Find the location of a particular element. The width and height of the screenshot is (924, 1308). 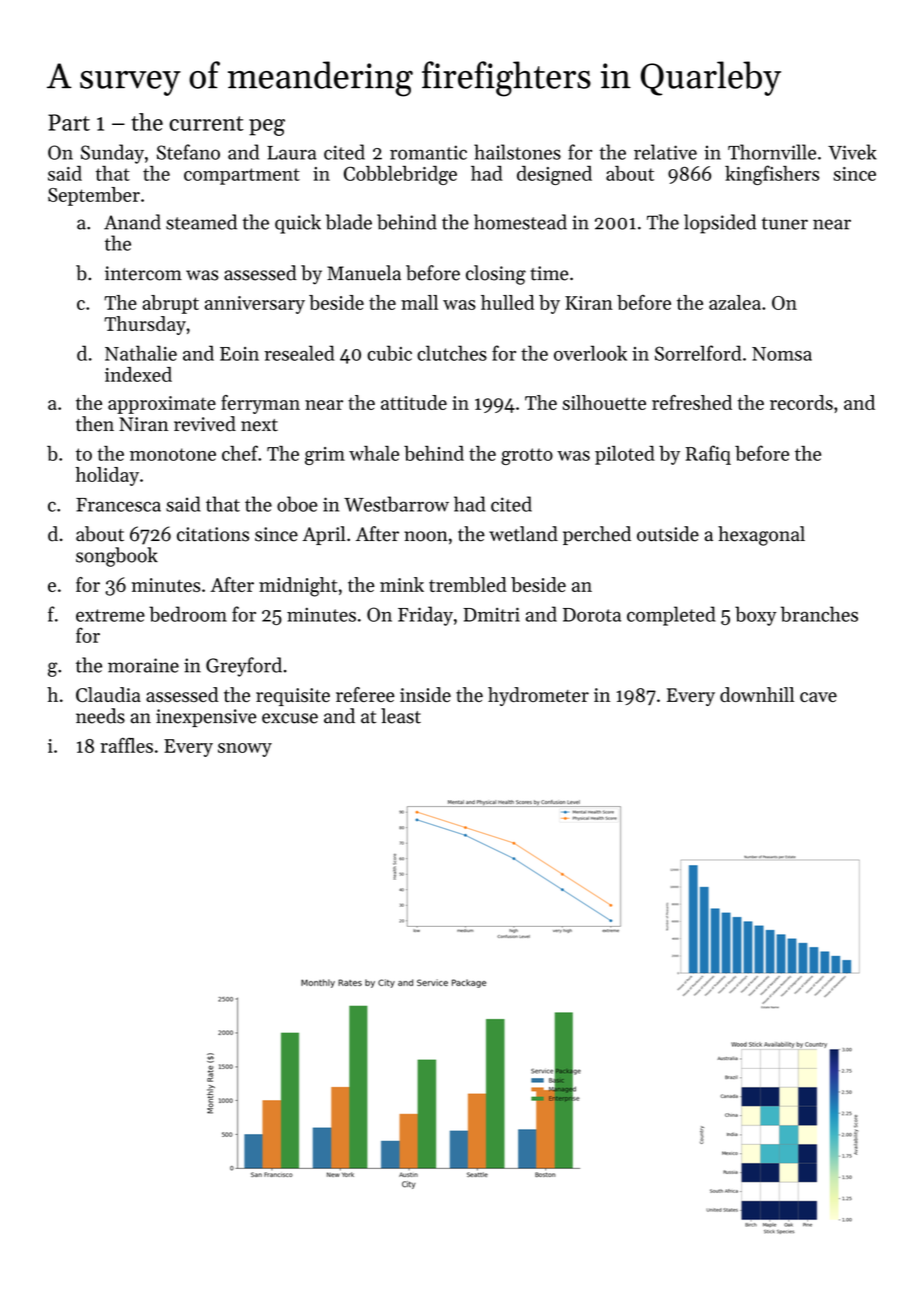

raffles is located at coordinates (127, 745).
